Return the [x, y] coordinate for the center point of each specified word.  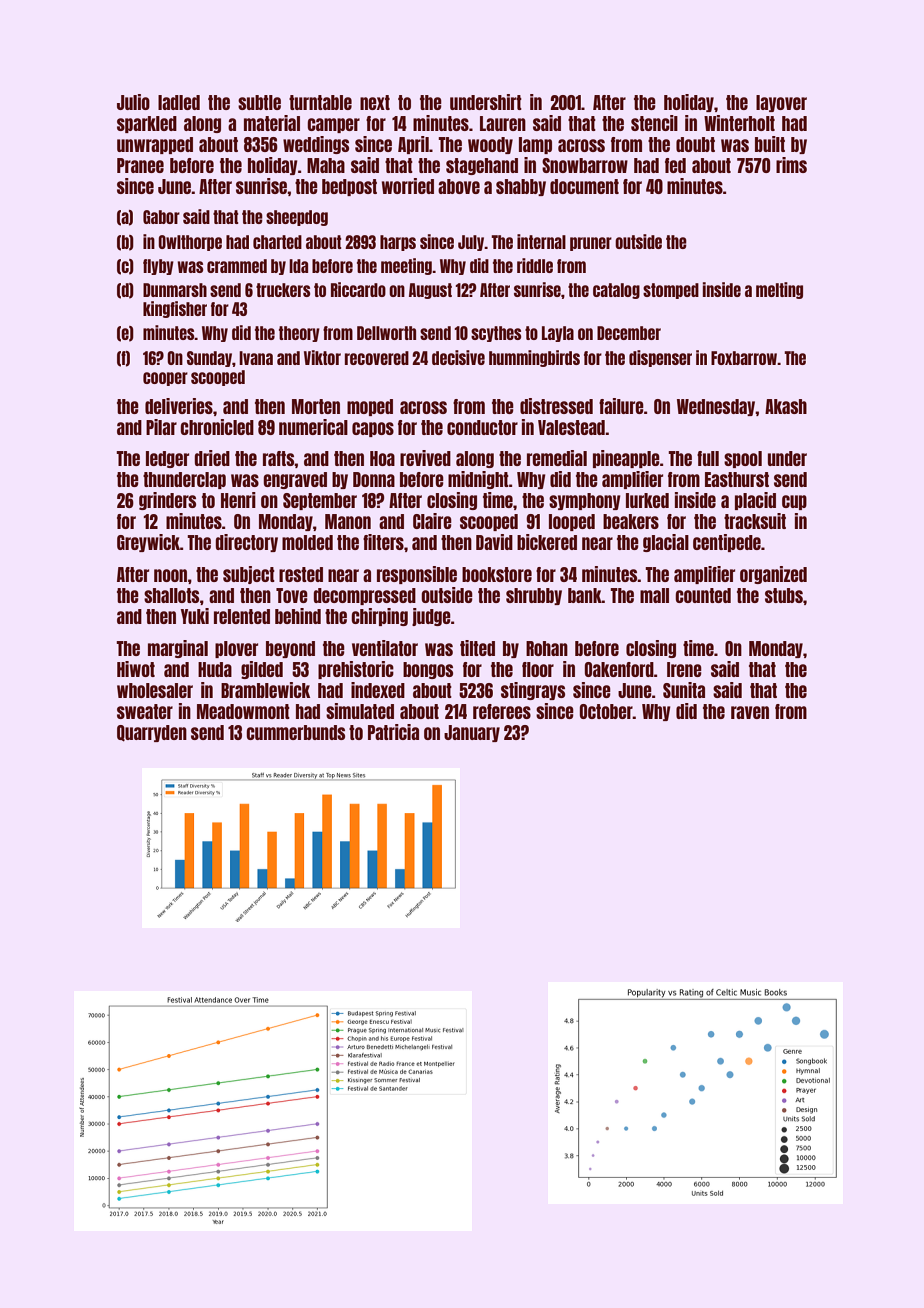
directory [246, 543]
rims [791, 165]
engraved [295, 480]
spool [743, 459]
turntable [320, 102]
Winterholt [739, 123]
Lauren [503, 123]
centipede [727, 543]
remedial [557, 458]
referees [502, 711]
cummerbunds [295, 732]
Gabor [161, 217]
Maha [326, 165]
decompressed [364, 596]
